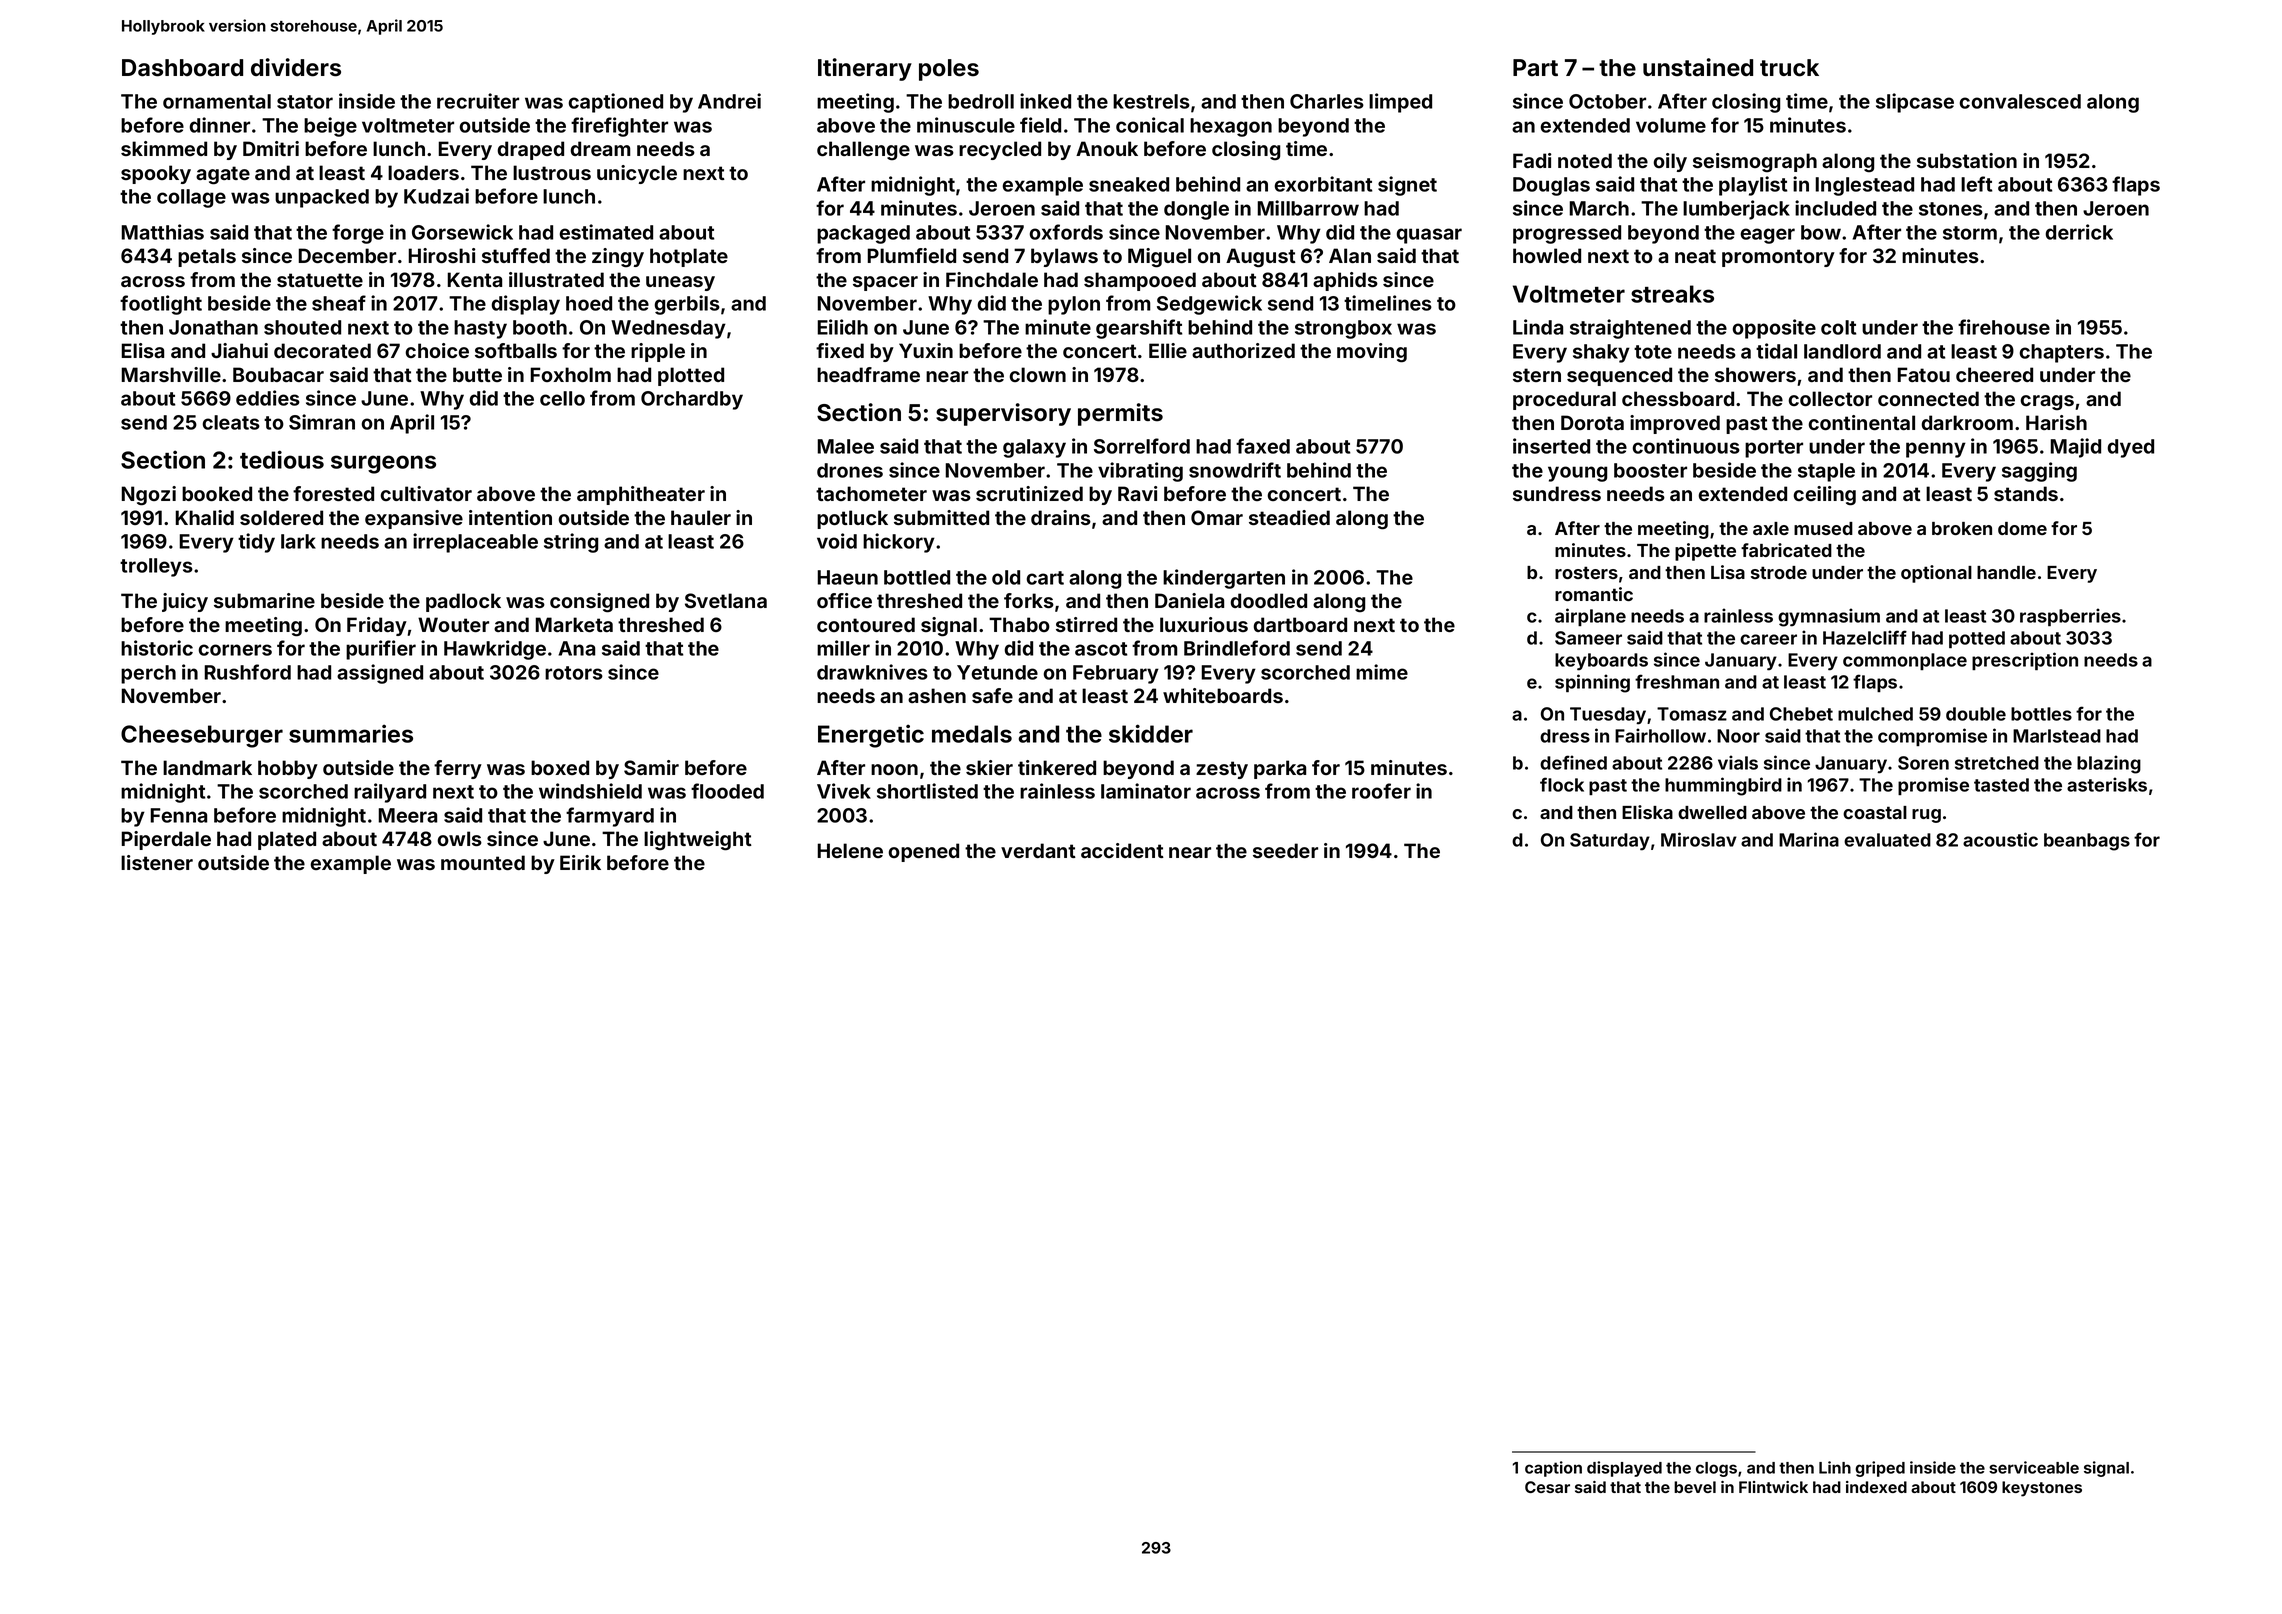 This screenshot has height=1614, width=2282. What do you see at coordinates (641, 495) in the screenshot?
I see `amphitheater` at bounding box center [641, 495].
